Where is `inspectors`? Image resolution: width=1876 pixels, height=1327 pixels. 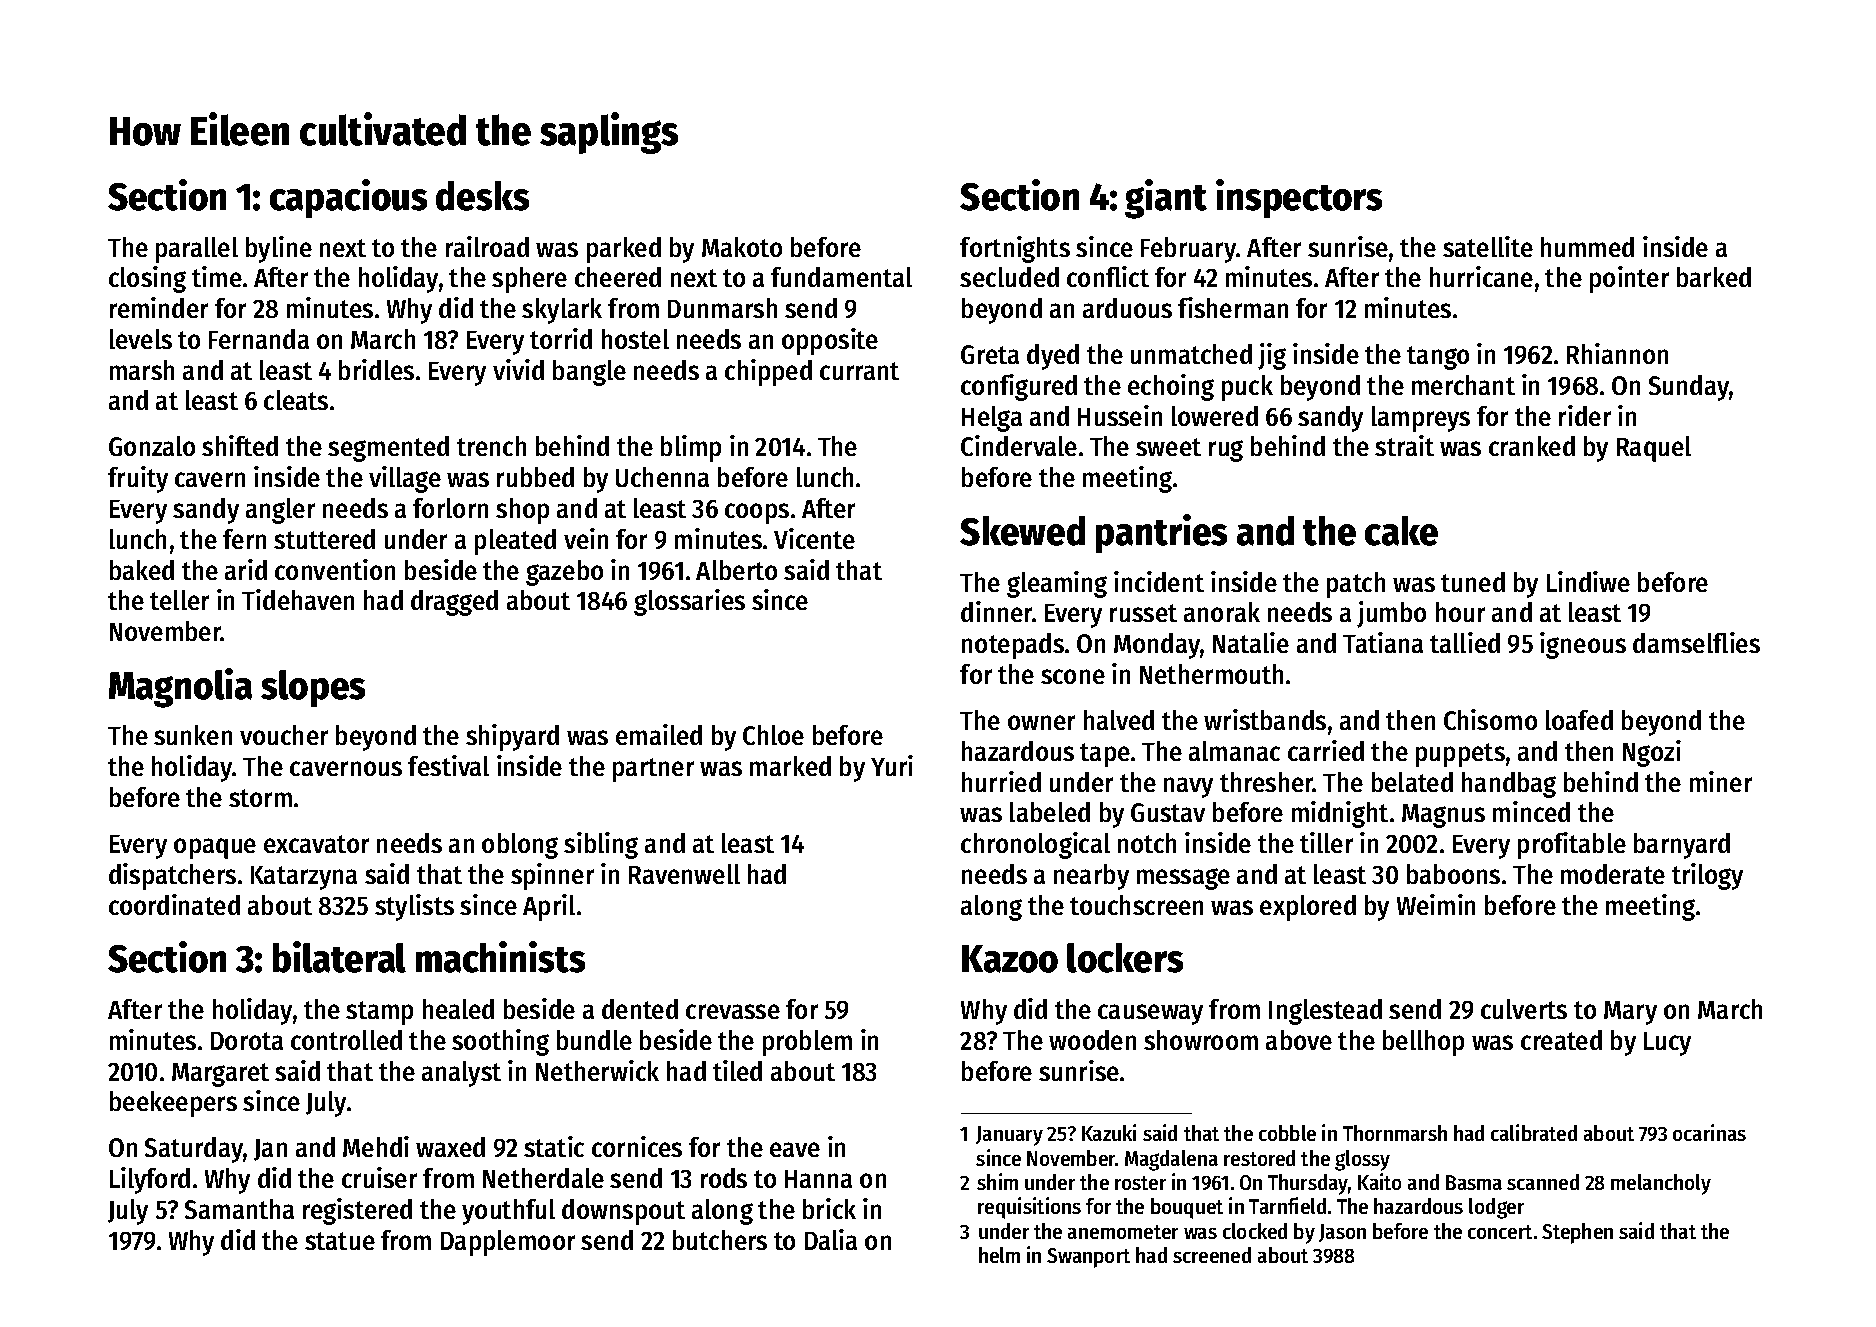 inspectors is located at coordinates (1299, 198).
